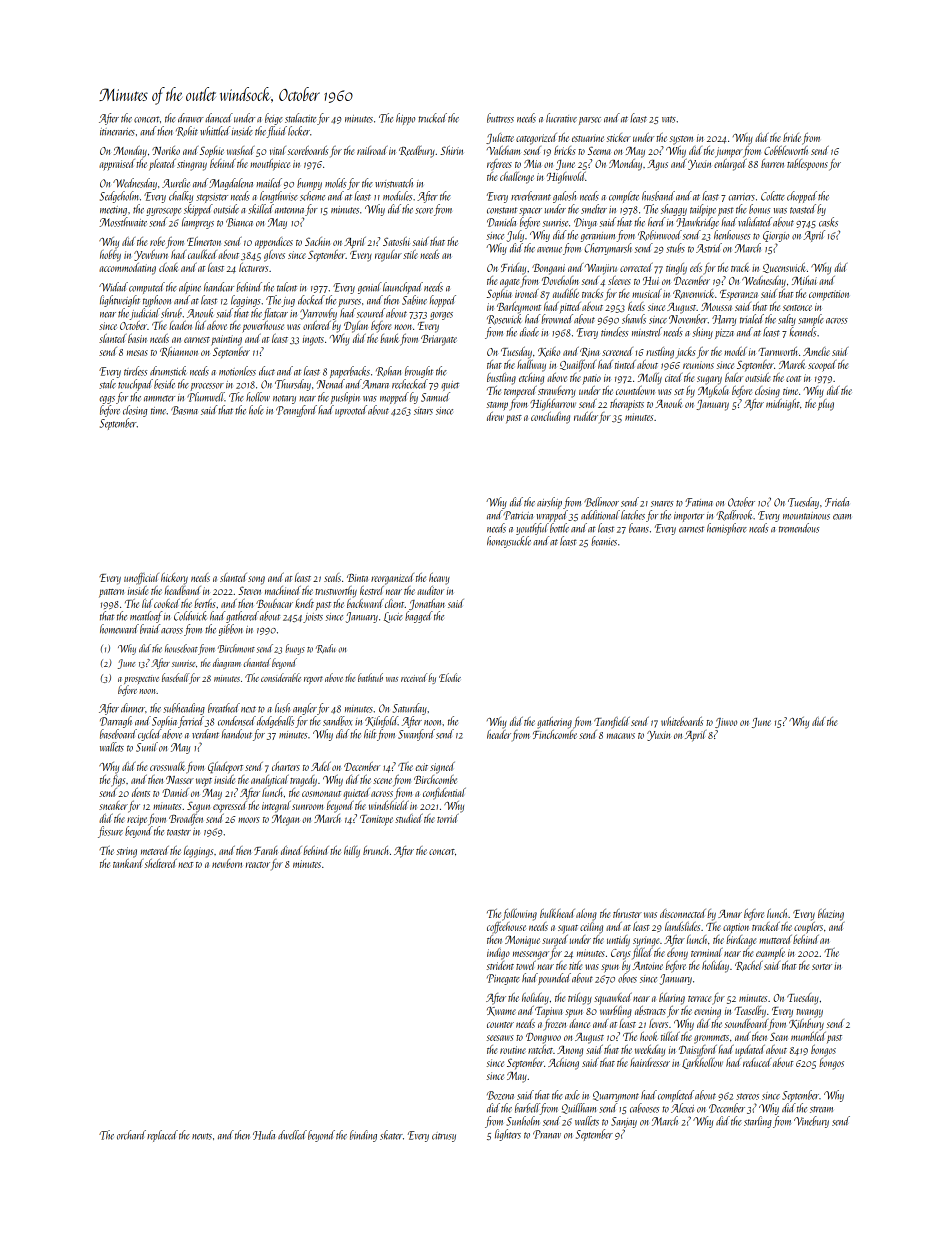 This document has height=1233, width=952. What do you see at coordinates (586, 416) in the document?
I see `rudder` at bounding box center [586, 416].
